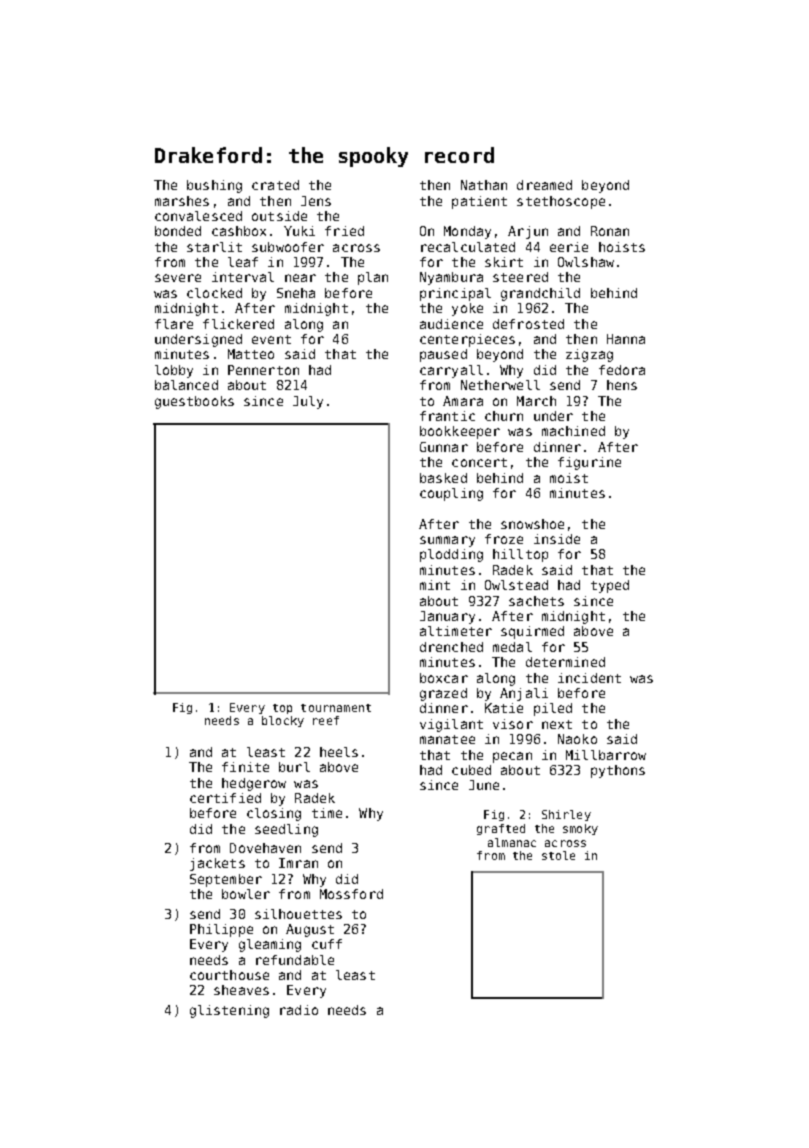 Image resolution: width=809 pixels, height=1148 pixels. What do you see at coordinates (254, 784) in the page?
I see `hedgerow` at bounding box center [254, 784].
